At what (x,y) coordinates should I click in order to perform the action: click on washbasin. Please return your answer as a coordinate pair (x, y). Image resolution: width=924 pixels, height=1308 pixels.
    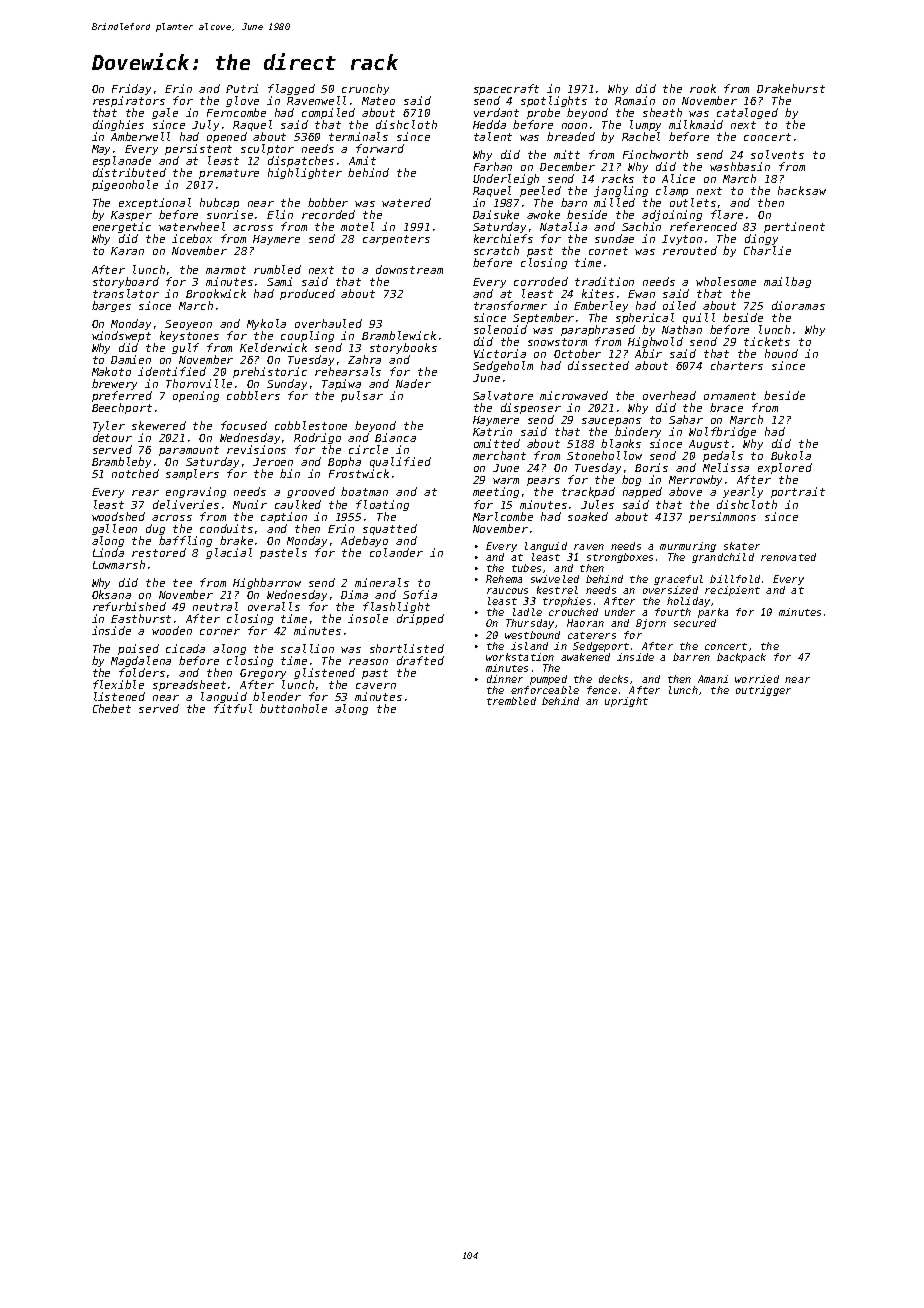
    Looking at the image, I should click on (740, 166).
